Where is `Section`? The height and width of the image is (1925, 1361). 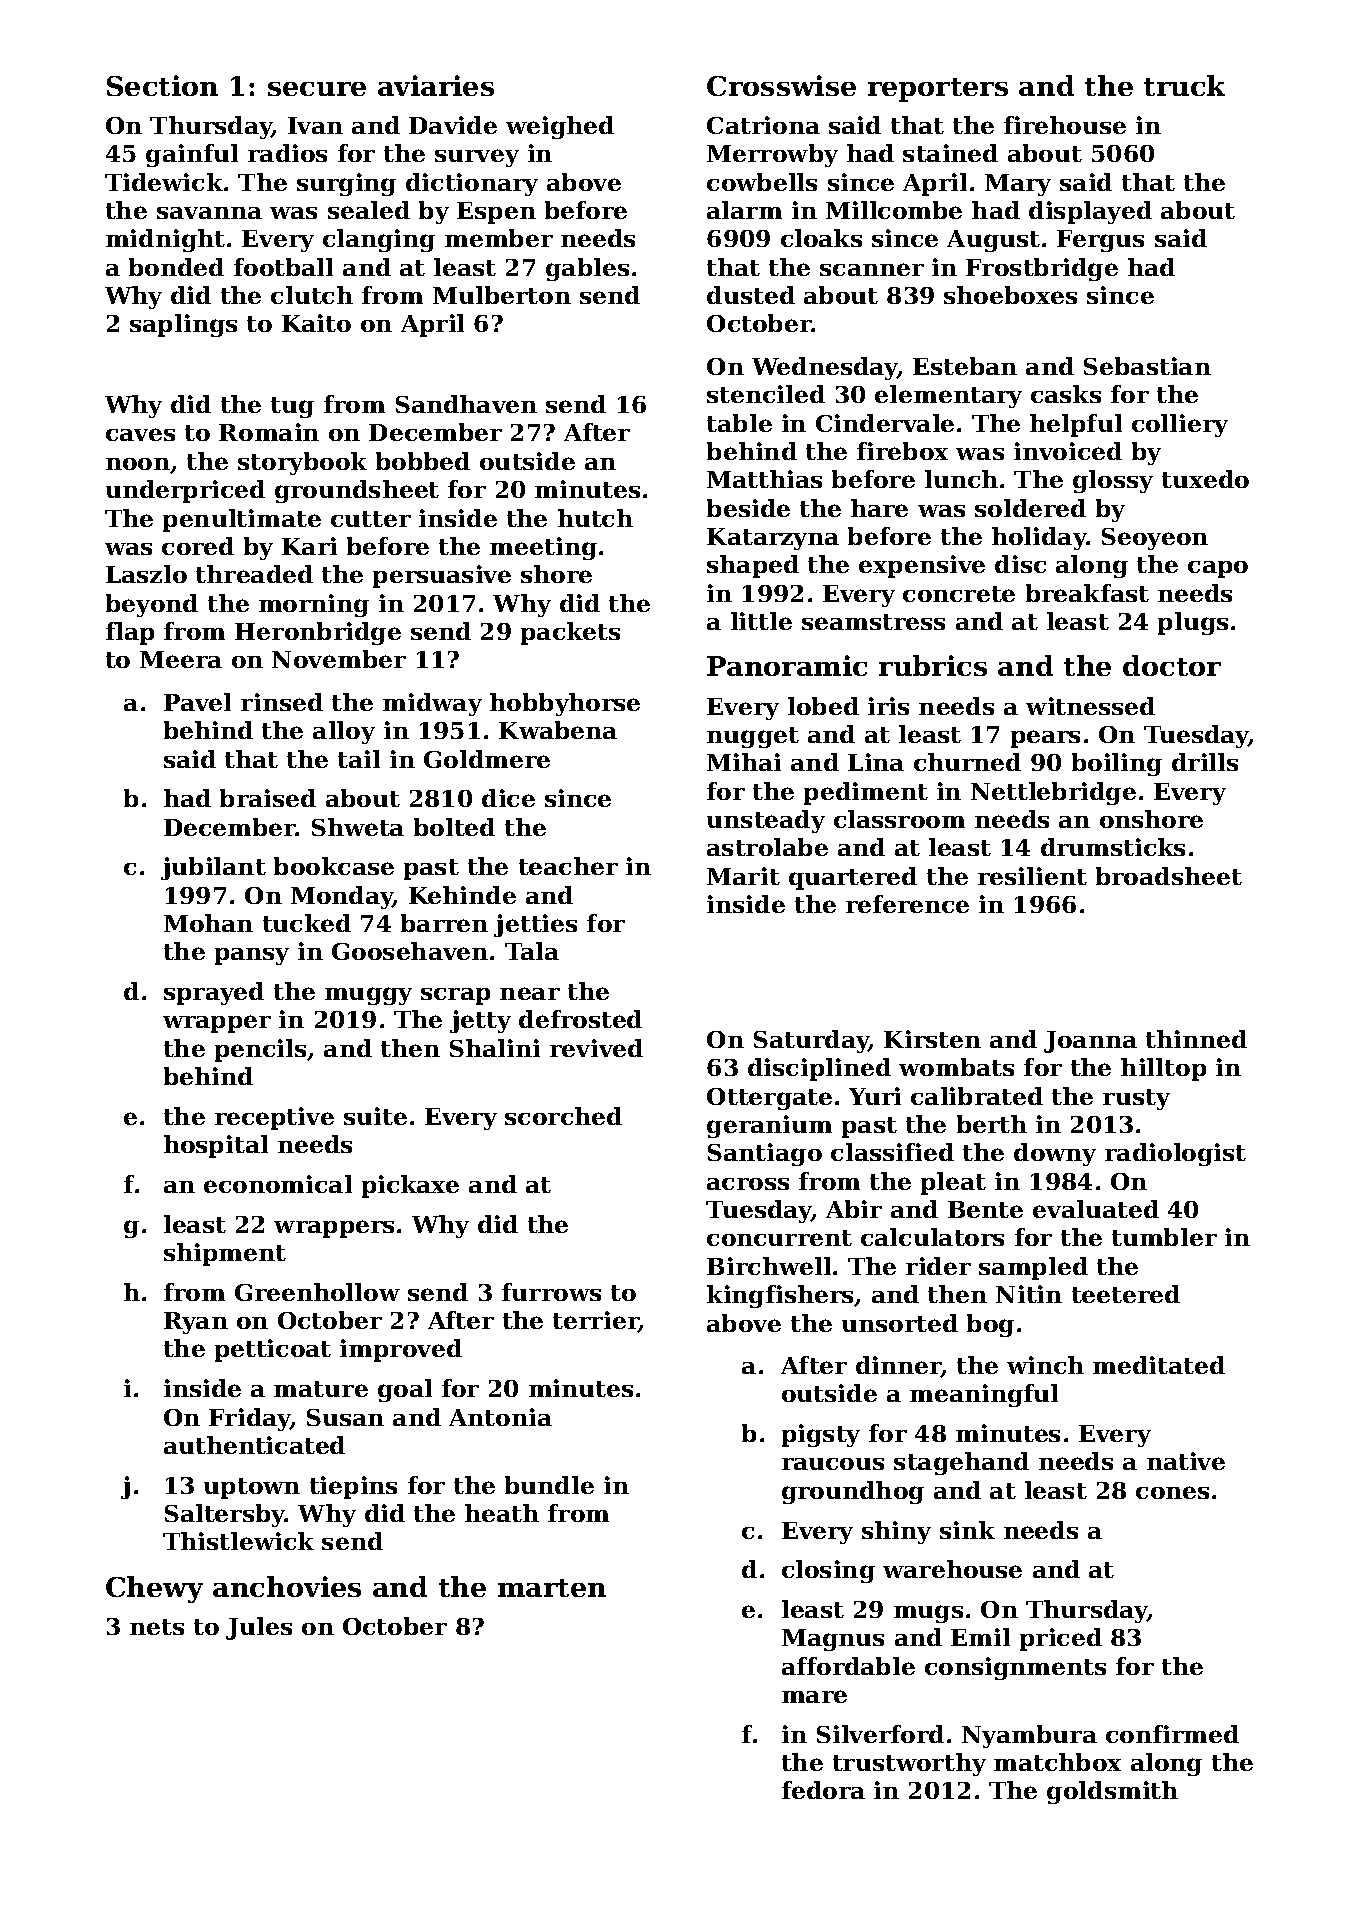 Section is located at coordinates (162, 85).
